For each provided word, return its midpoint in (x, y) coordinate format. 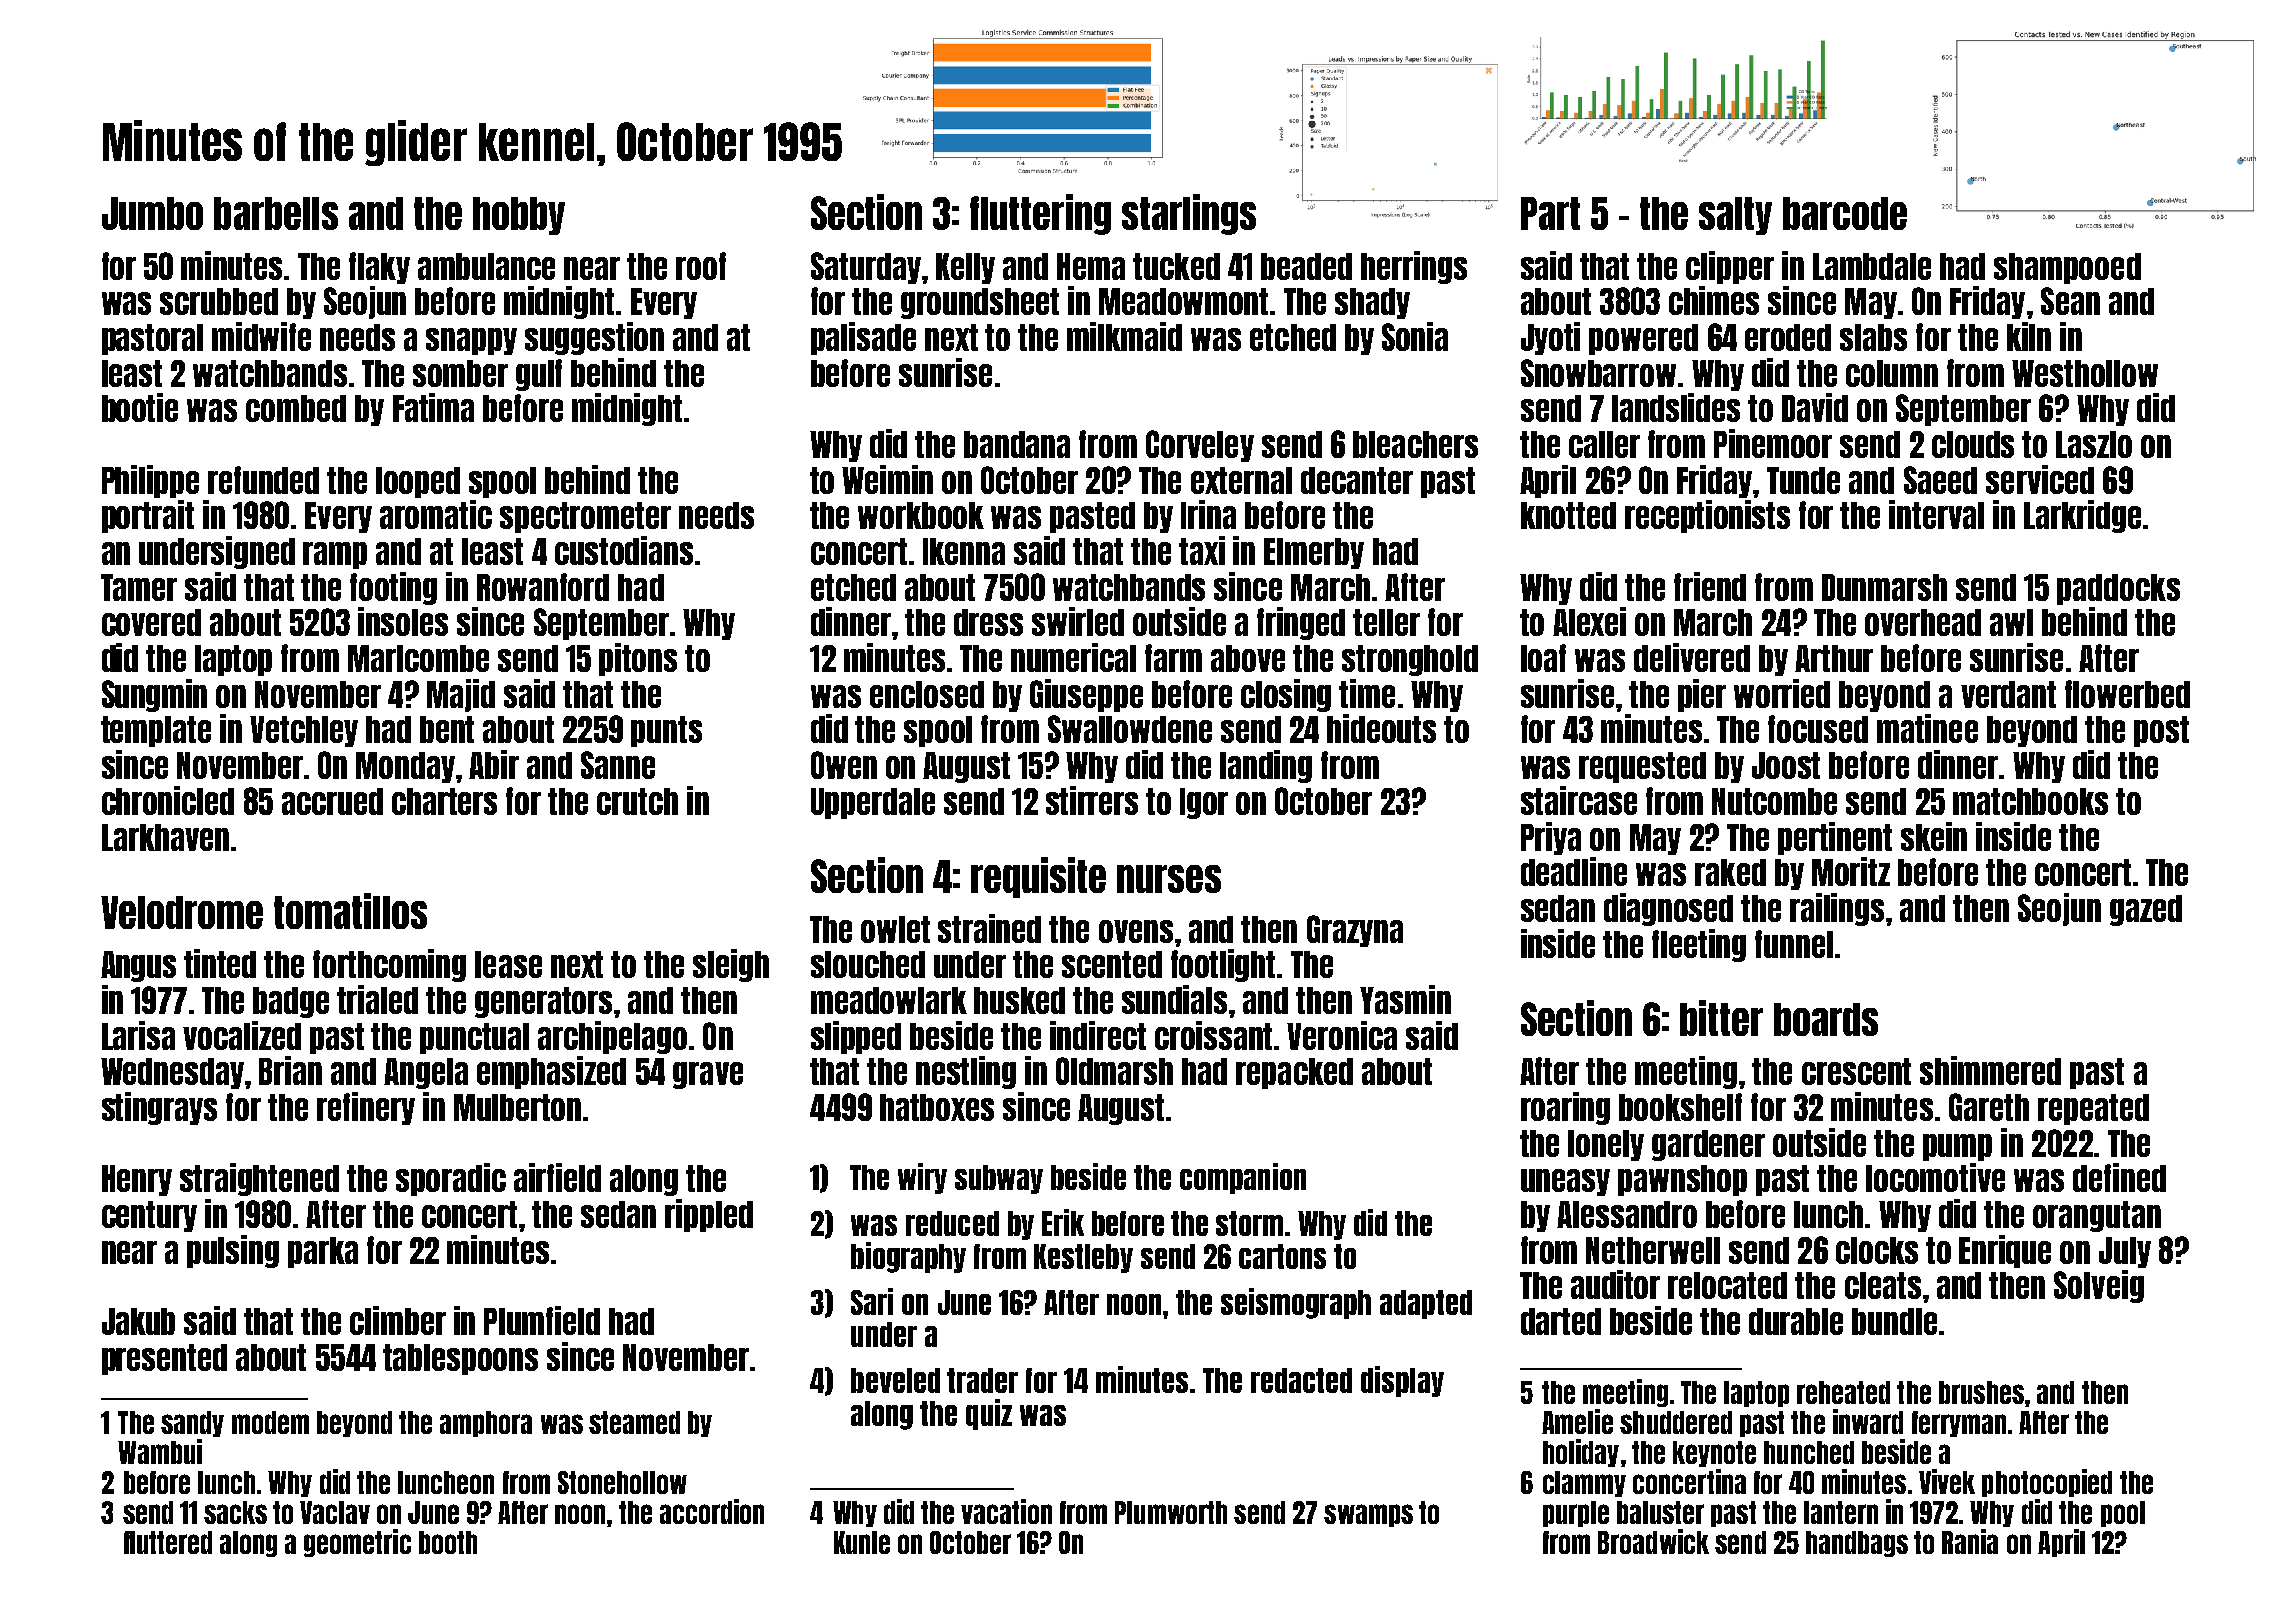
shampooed (2067, 268)
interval (1936, 514)
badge (291, 1002)
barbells (276, 213)
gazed (2146, 910)
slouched (868, 964)
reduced (952, 1223)
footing (393, 588)
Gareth (1989, 1107)
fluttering (1040, 214)
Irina (1208, 514)
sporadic (451, 1179)
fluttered (168, 1542)
